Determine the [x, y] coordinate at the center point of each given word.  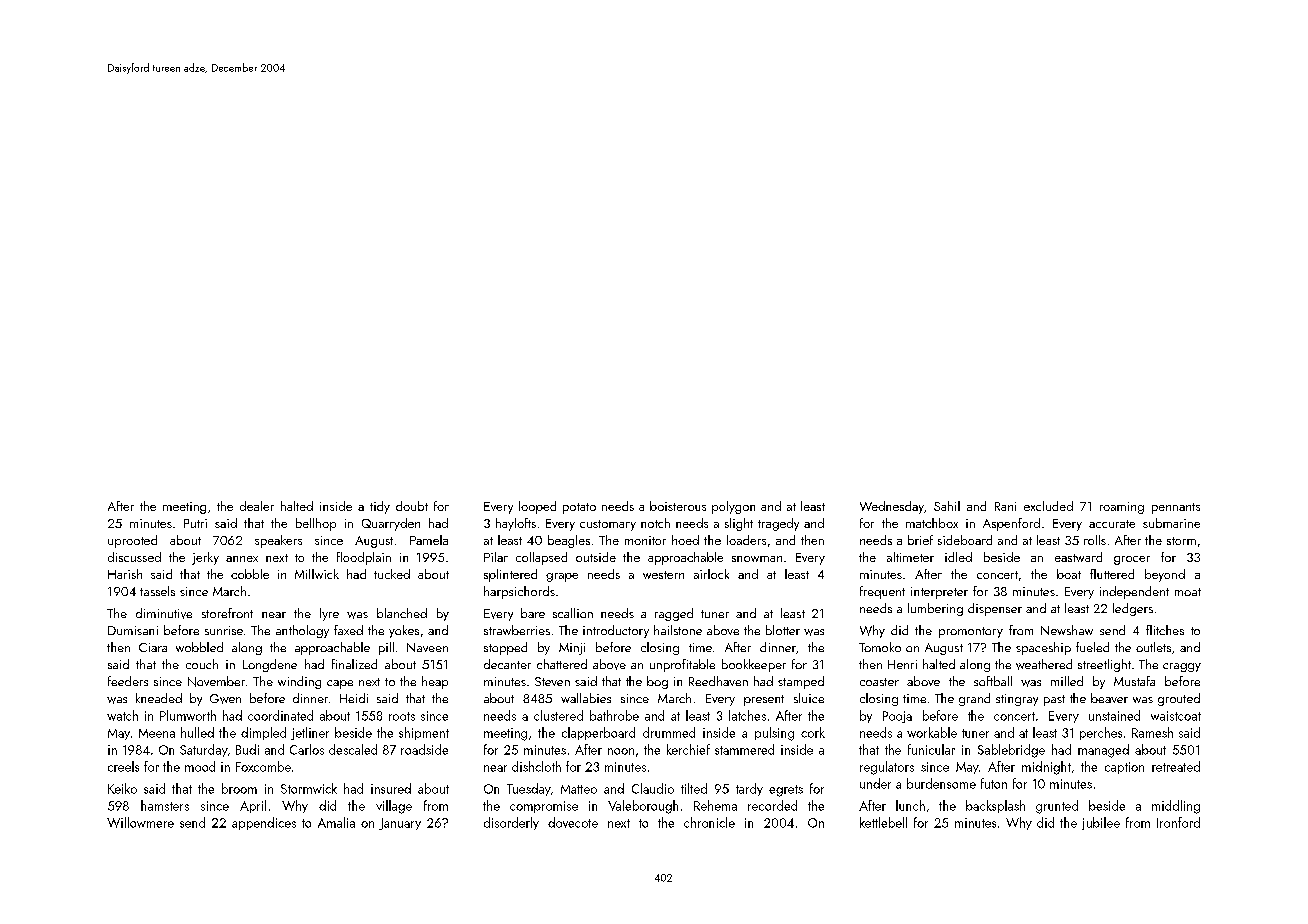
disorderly [511, 823]
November [216, 681]
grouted [1179, 699]
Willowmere [140, 822]
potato [579, 508]
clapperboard [598, 733]
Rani [1005, 506]
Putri [195, 523]
